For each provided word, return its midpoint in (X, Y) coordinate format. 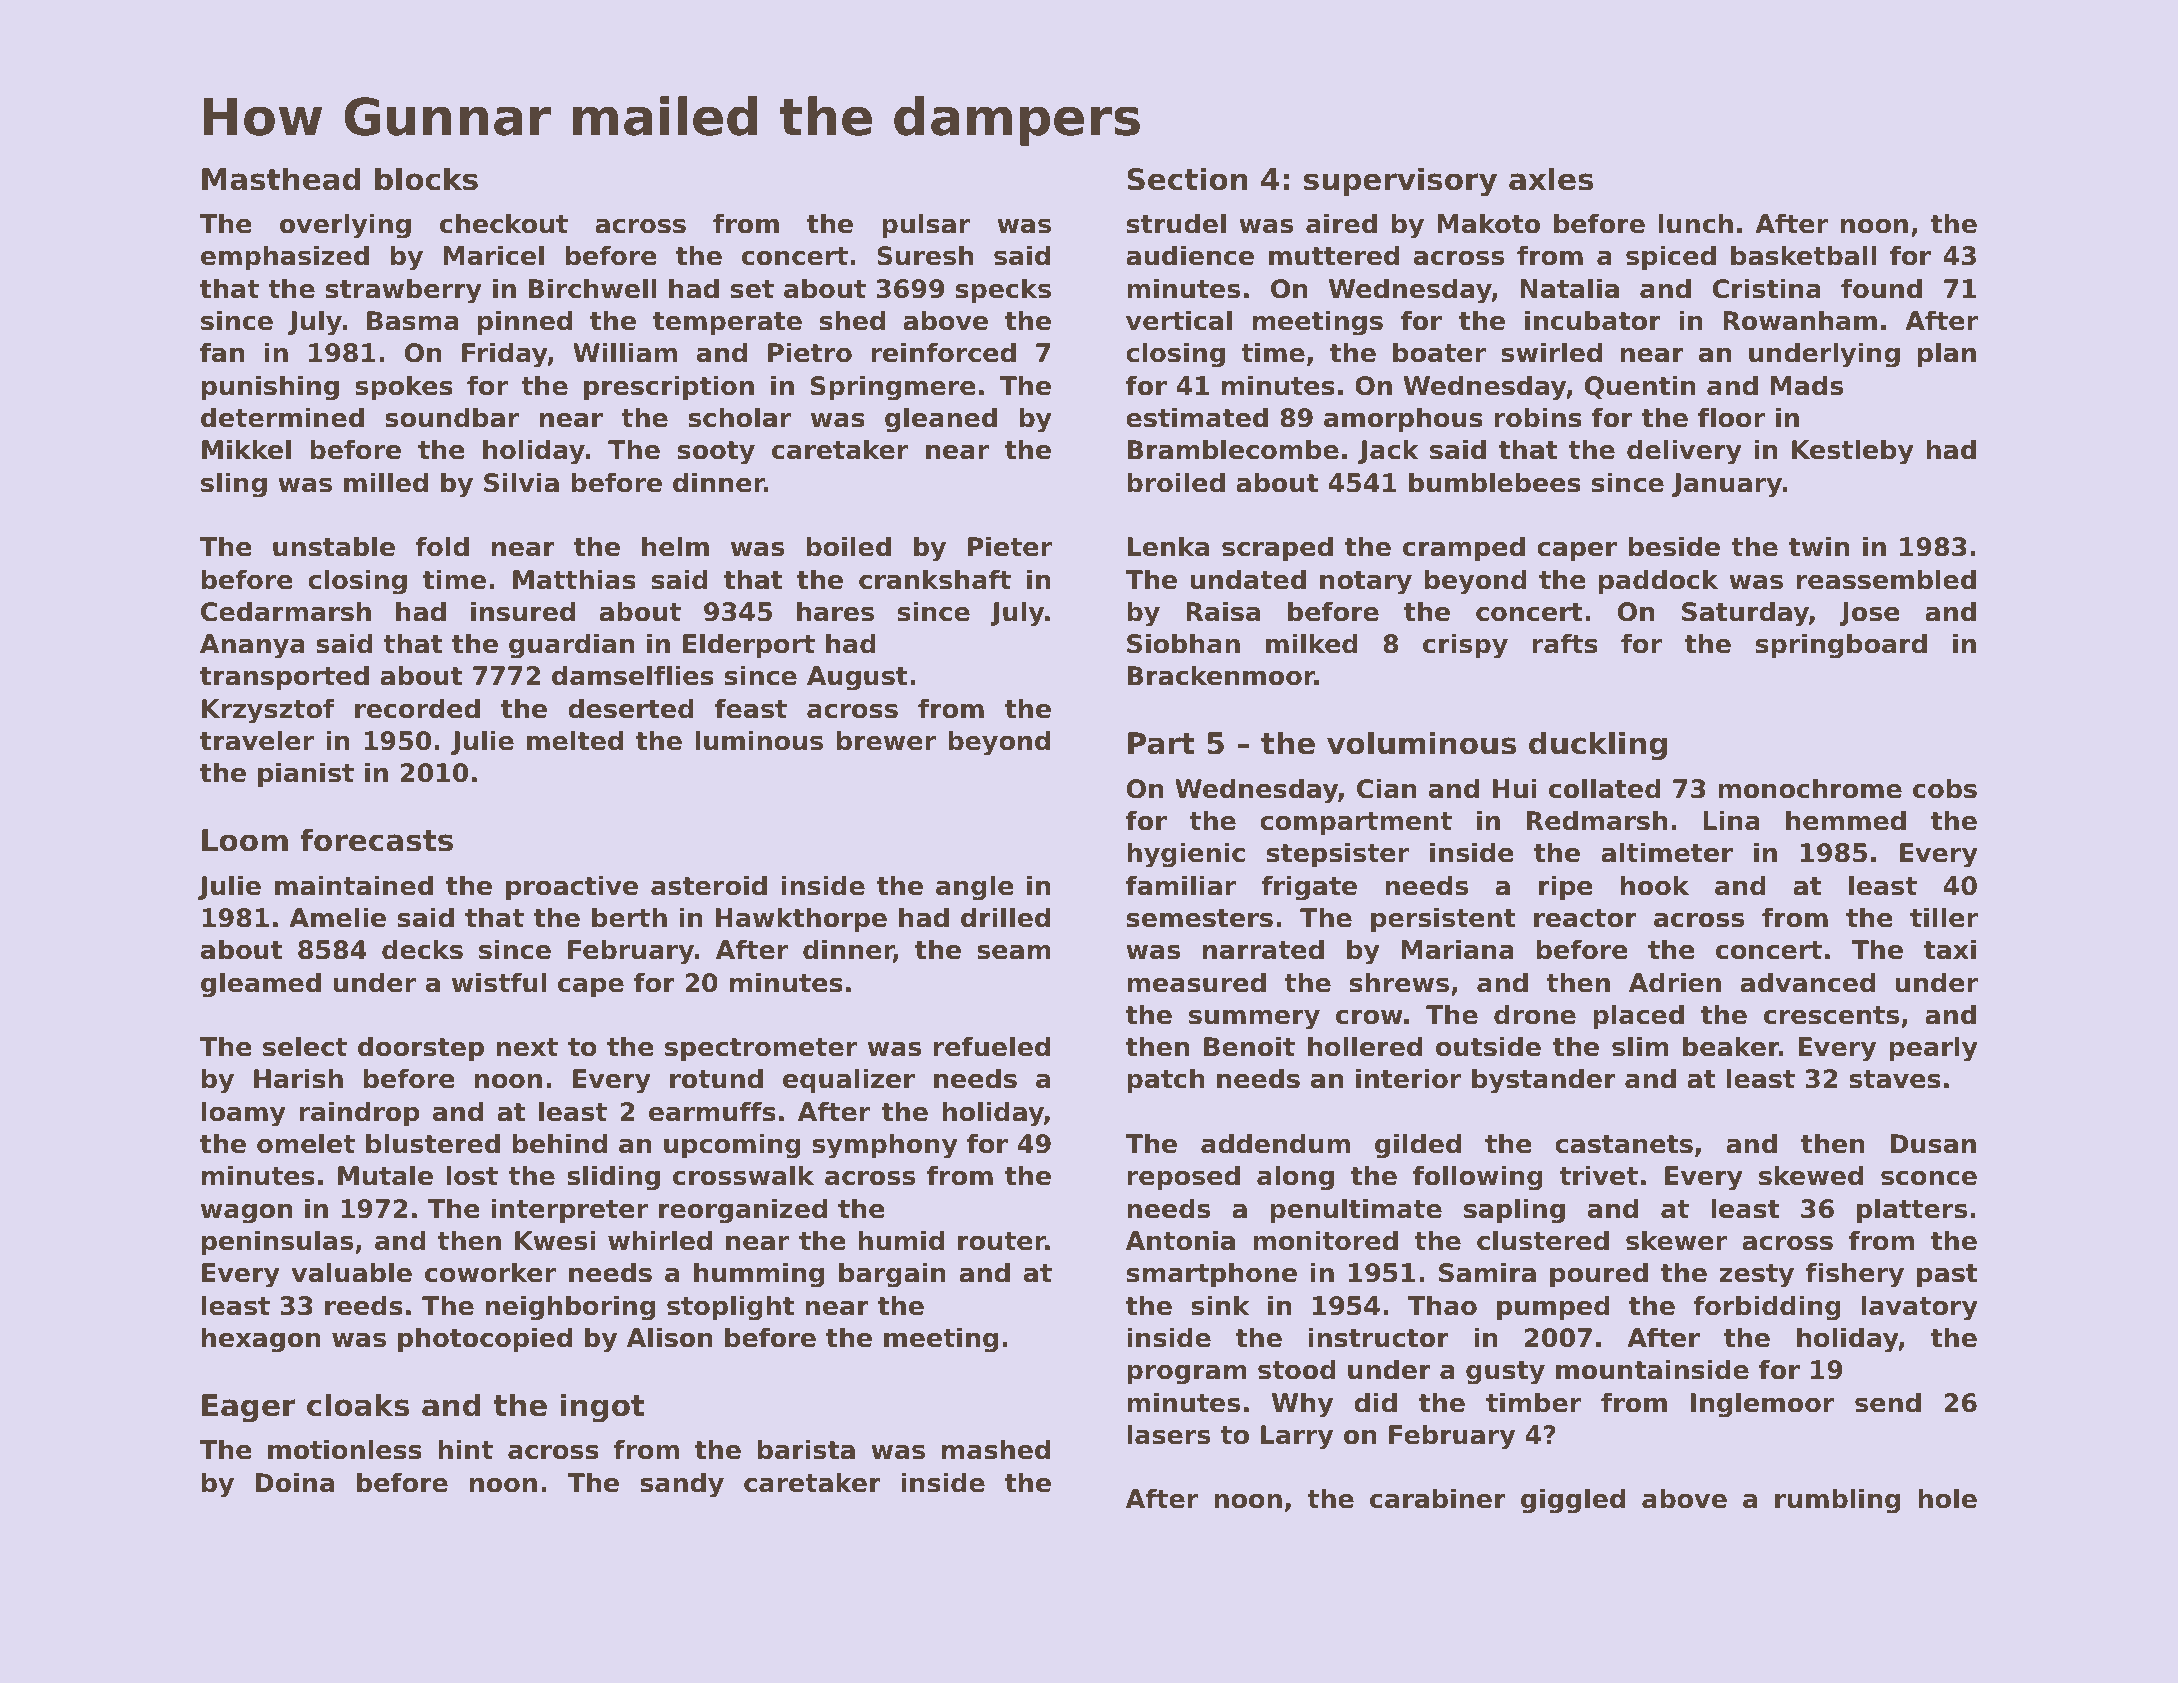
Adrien (1675, 982)
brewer (886, 740)
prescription (669, 388)
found (1881, 288)
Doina (295, 1482)
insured (523, 611)
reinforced (943, 352)
